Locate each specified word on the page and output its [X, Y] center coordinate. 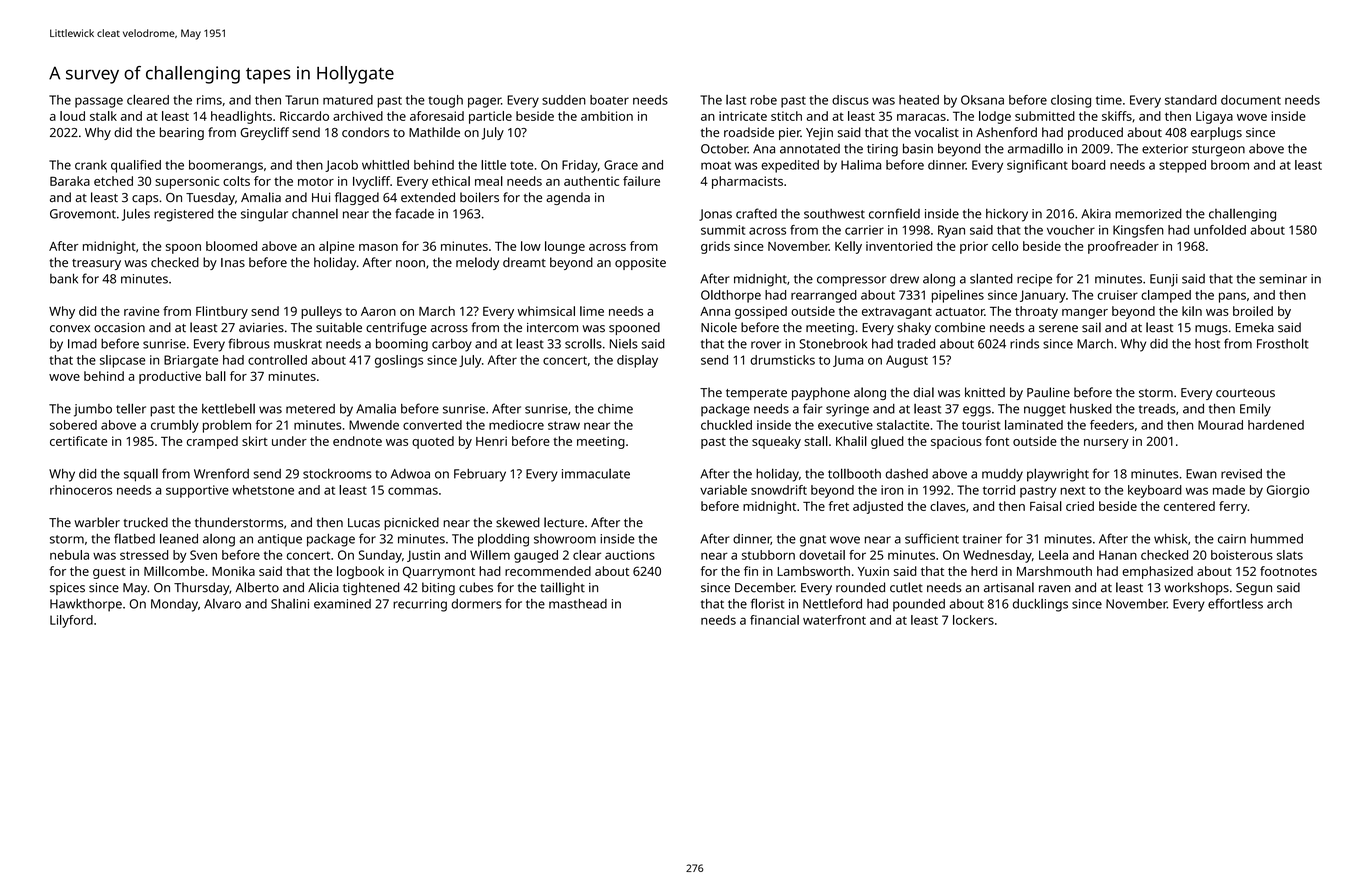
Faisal [1046, 506]
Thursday [201, 588]
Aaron [378, 311]
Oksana [982, 100]
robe [764, 100]
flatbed [134, 538]
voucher [1071, 230]
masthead [578, 604]
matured [348, 100]
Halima [861, 165]
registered [183, 215]
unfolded [1220, 230]
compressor [851, 281]
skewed [518, 522]
